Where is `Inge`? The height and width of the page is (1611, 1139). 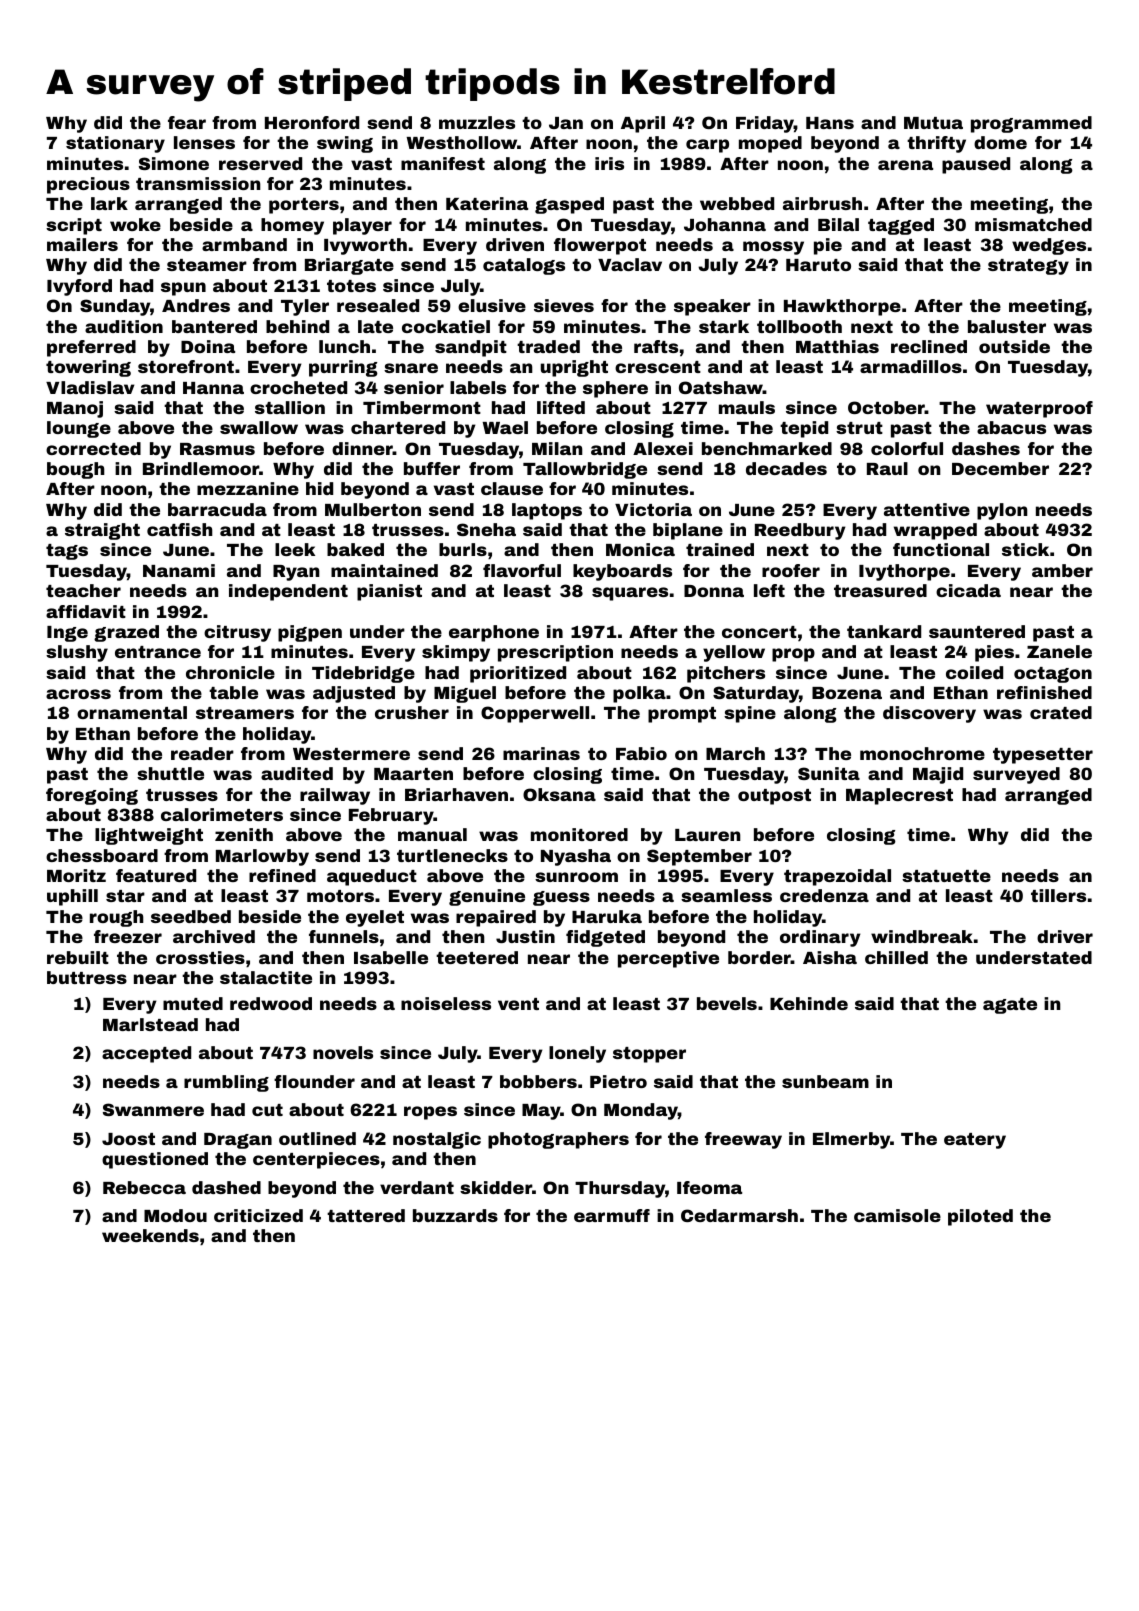 Inge is located at coordinates (67, 634).
